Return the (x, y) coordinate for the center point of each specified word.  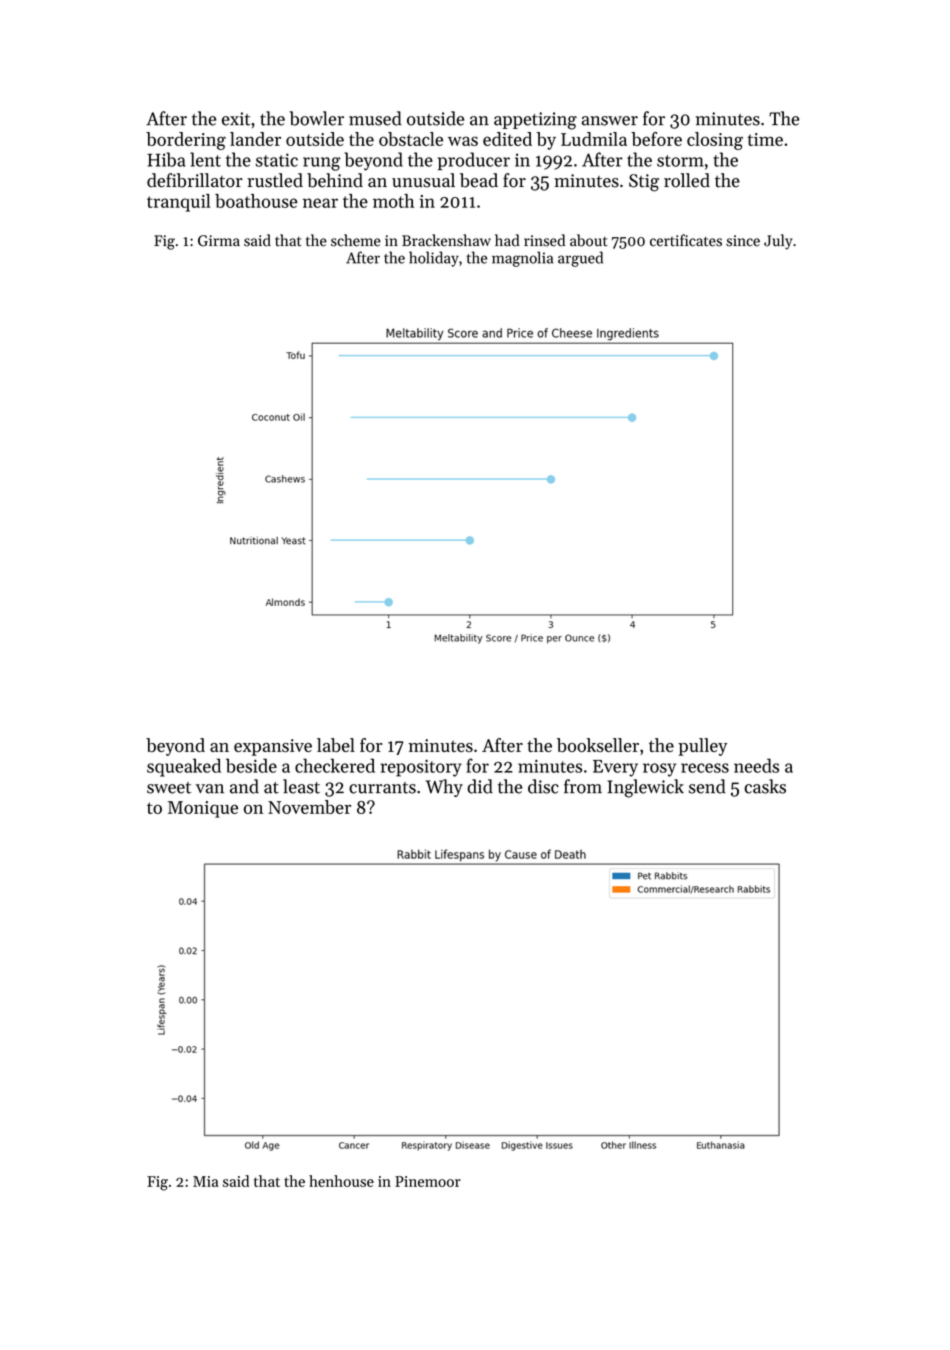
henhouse (341, 1181)
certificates (686, 240)
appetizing (535, 121)
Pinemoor (428, 1181)
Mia (205, 1181)
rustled (275, 180)
